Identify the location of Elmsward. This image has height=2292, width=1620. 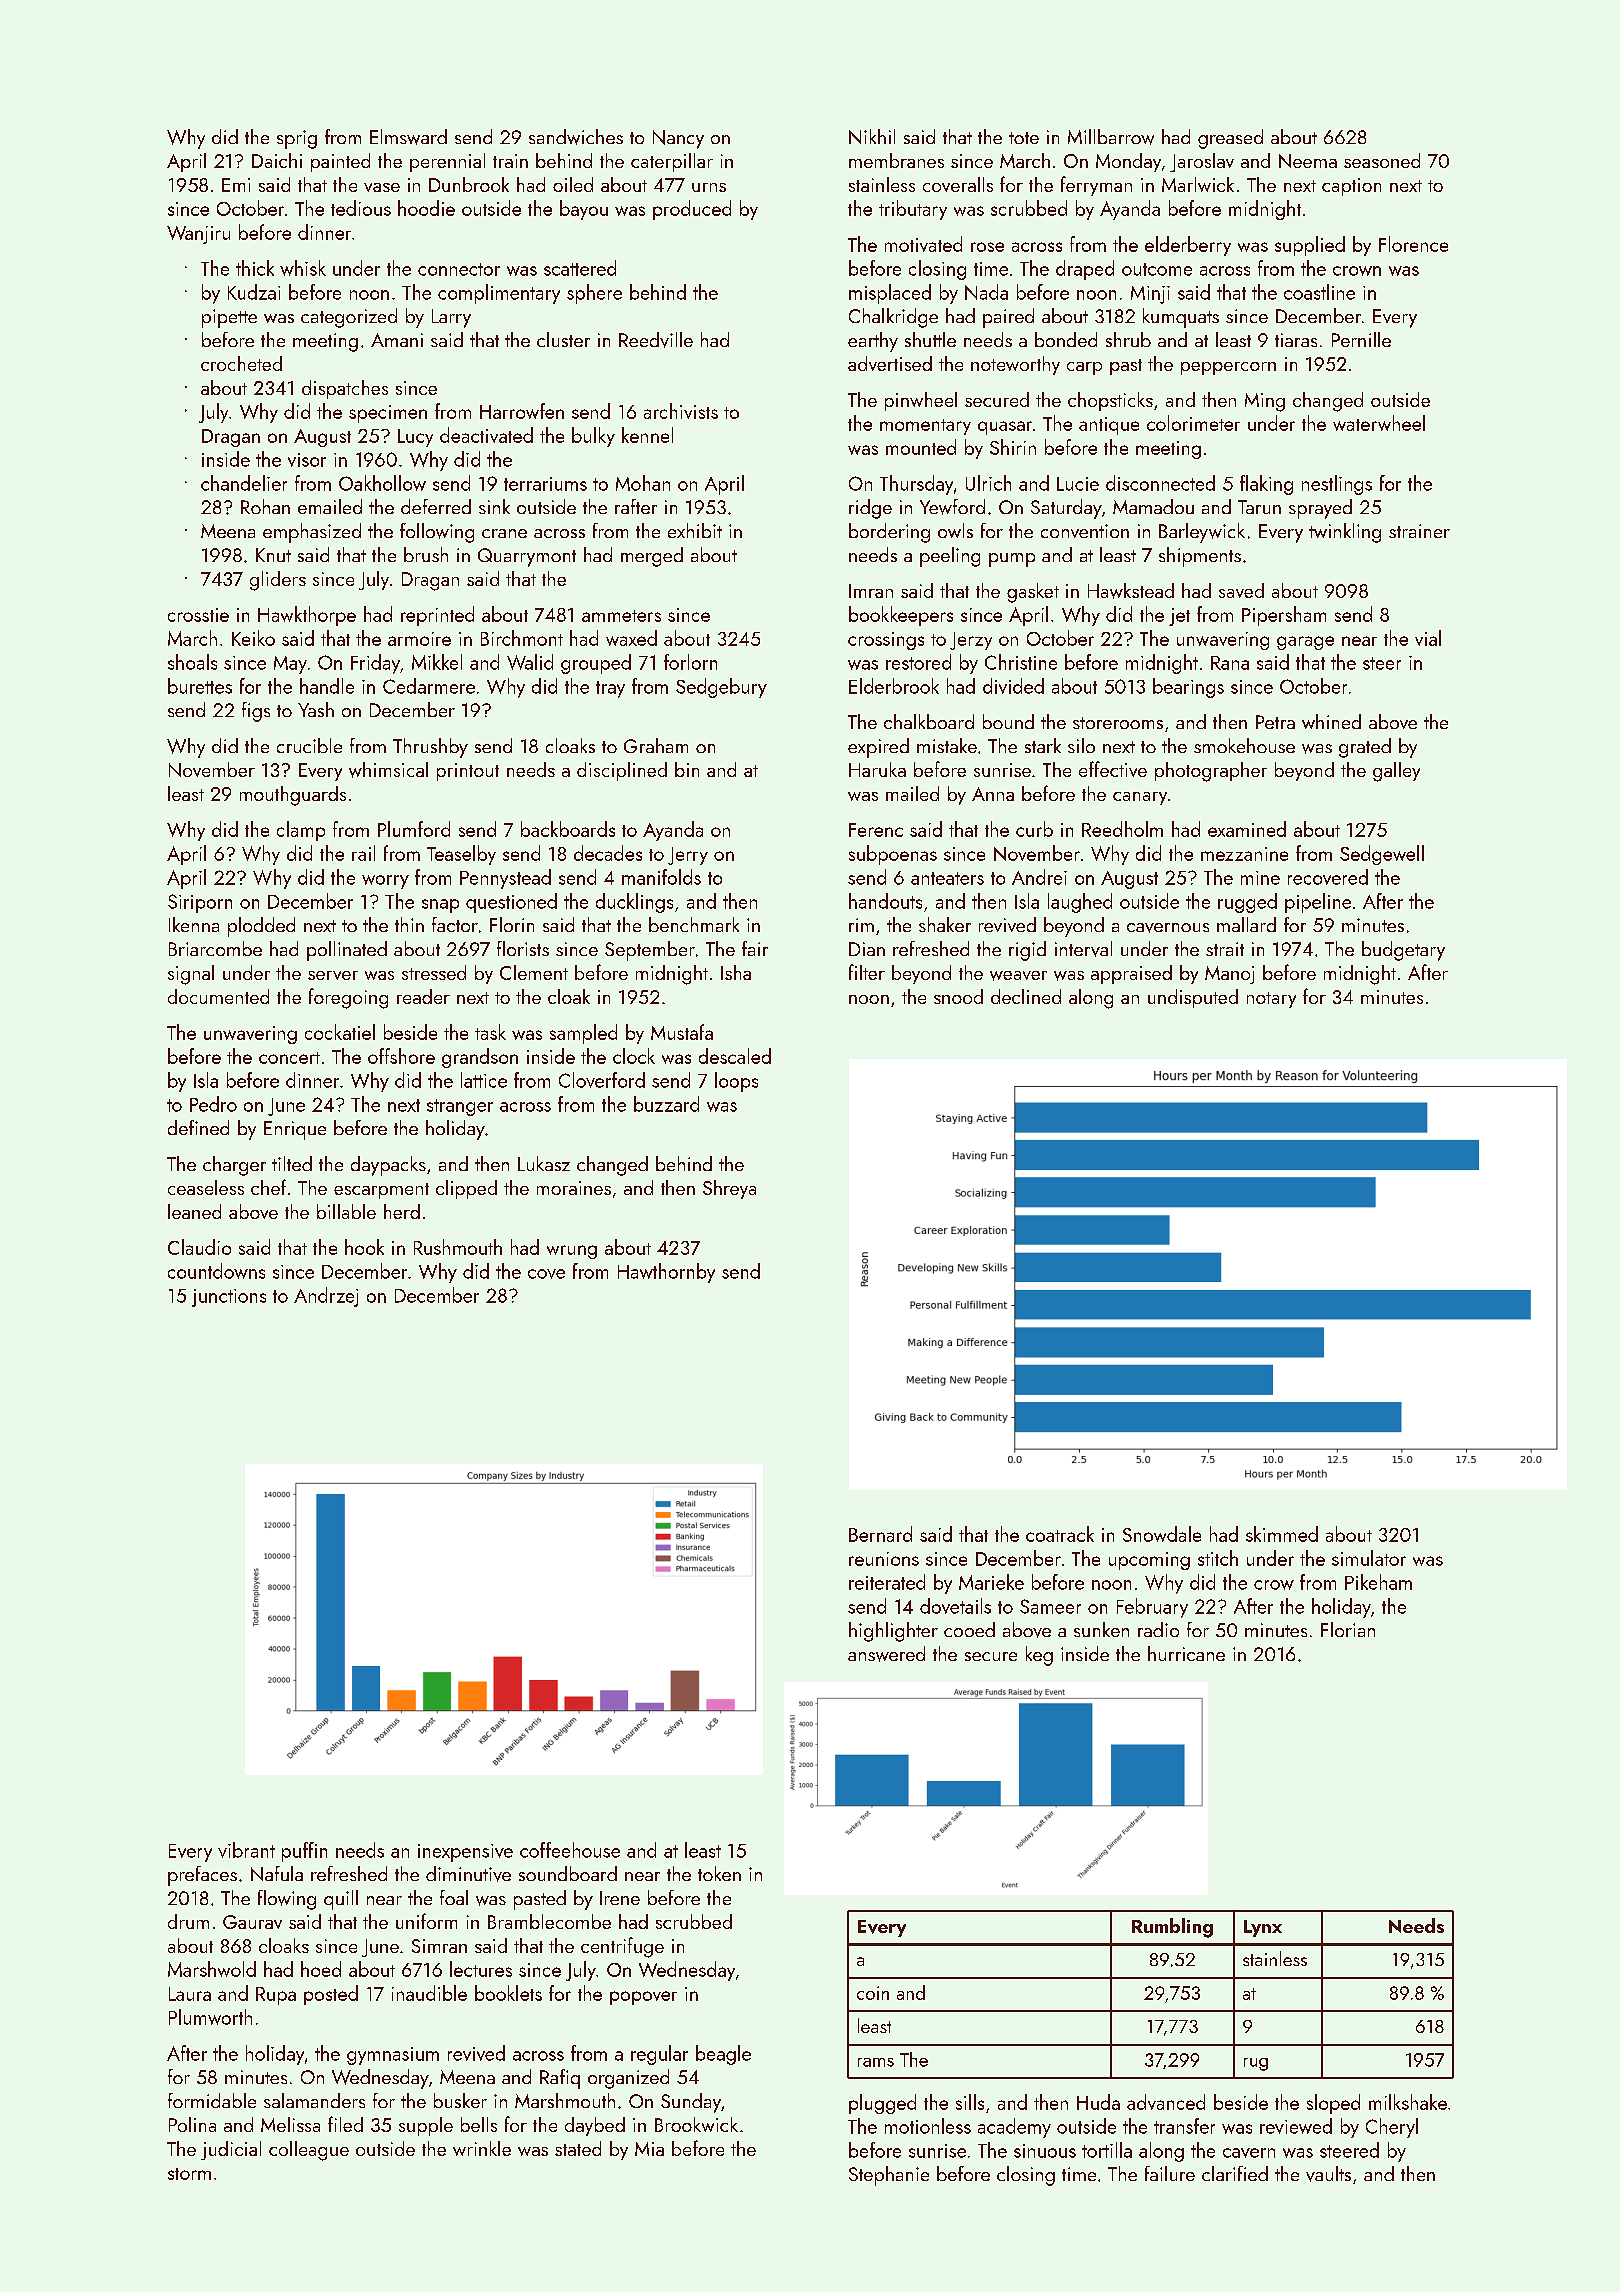
(408, 137).
